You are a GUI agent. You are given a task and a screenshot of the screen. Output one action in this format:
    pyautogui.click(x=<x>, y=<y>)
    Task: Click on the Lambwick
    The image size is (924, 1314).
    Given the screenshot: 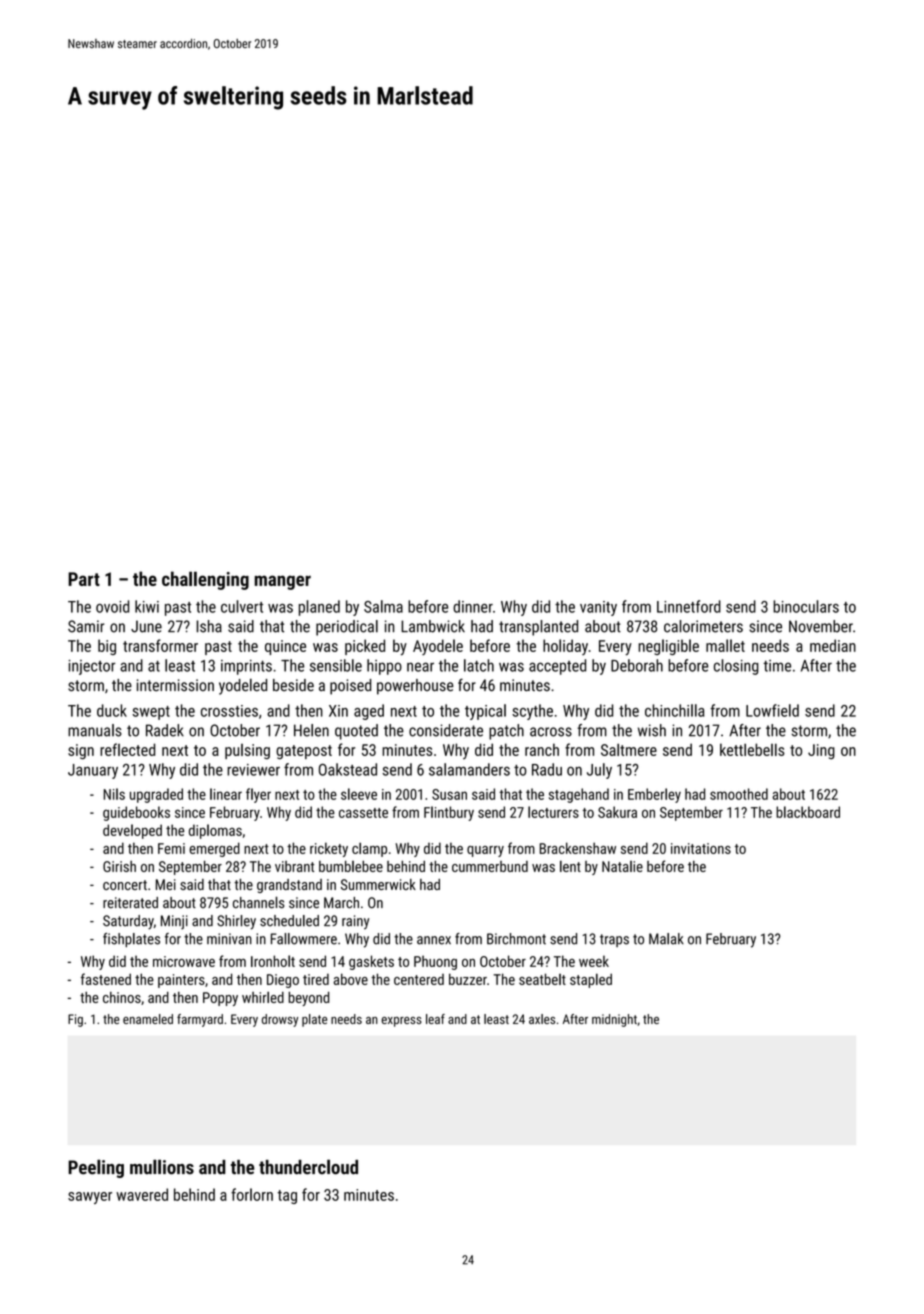 What is the action you would take?
    pyautogui.click(x=433, y=626)
